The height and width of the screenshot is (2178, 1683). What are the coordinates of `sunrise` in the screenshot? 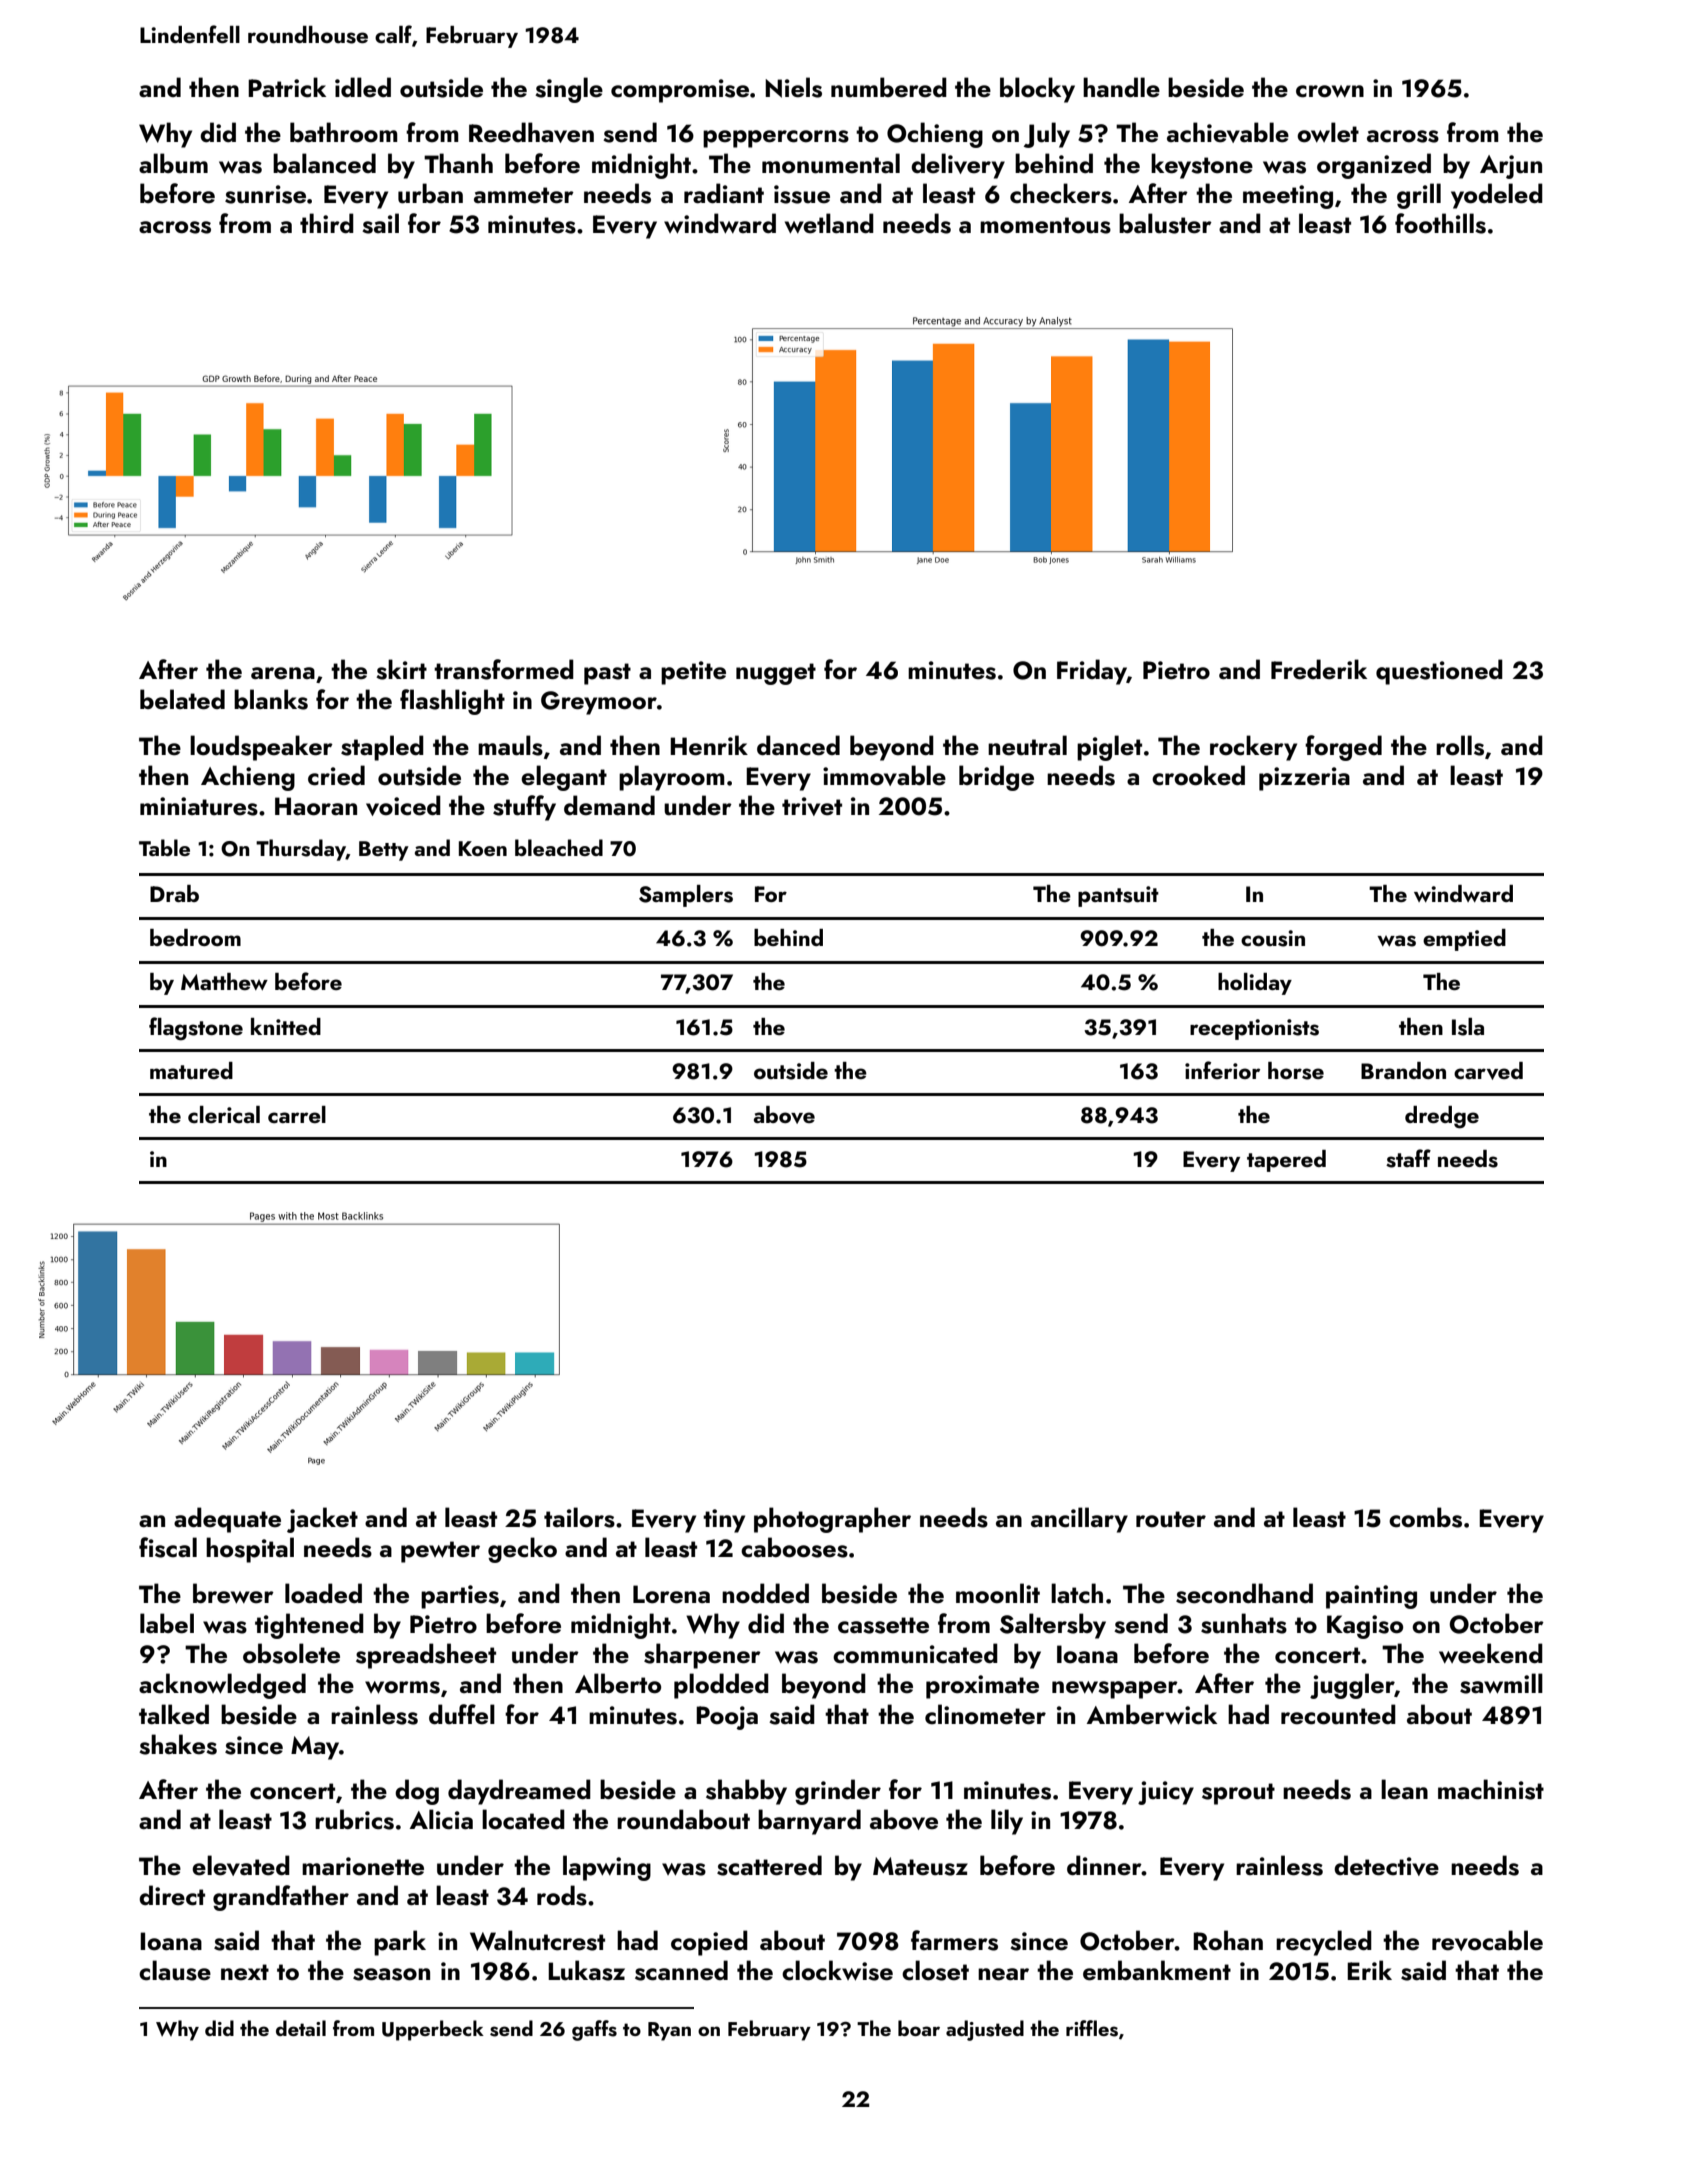 It's located at (265, 194).
